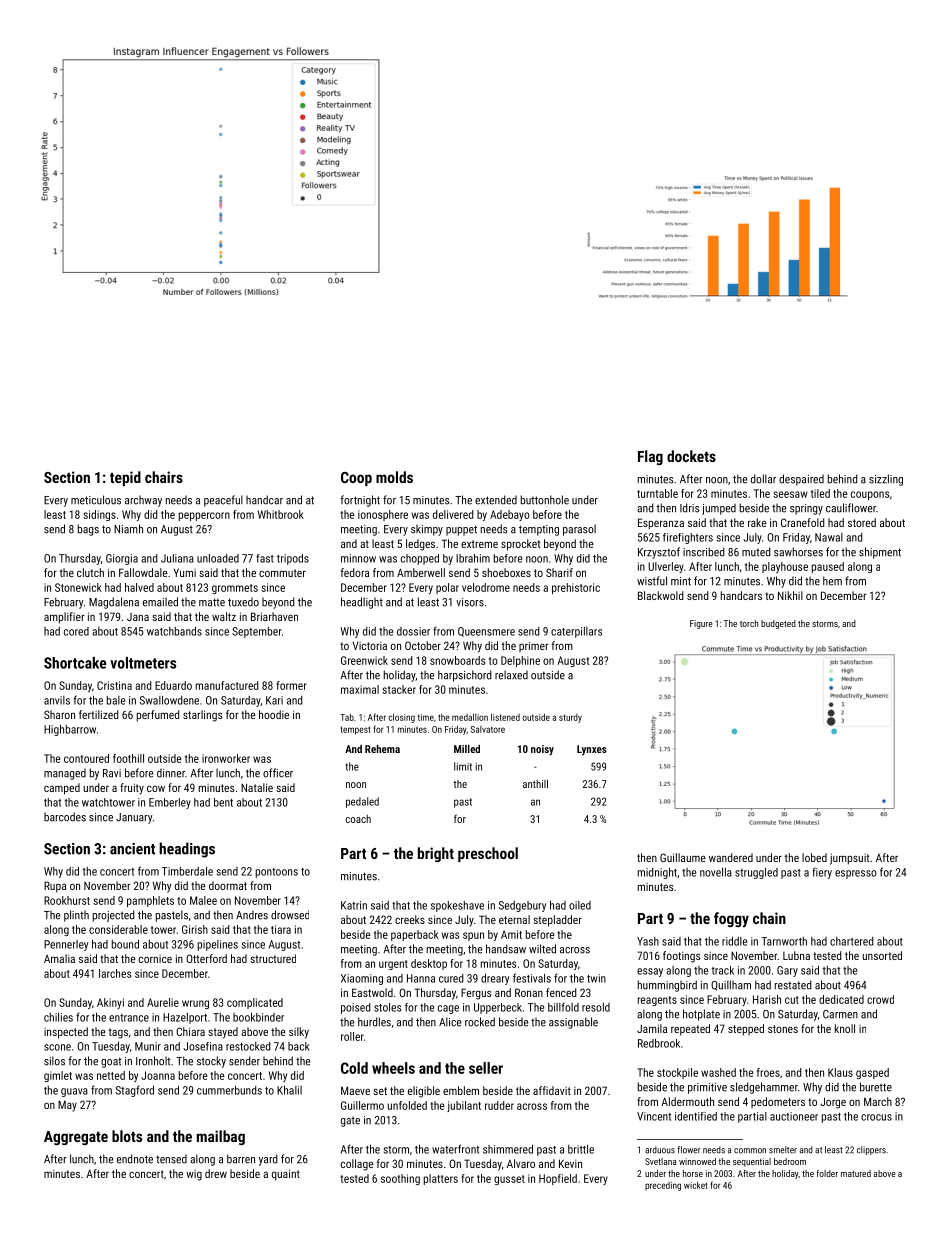  Describe the element at coordinates (400, 1179) in the document. I see `soothing` at that location.
